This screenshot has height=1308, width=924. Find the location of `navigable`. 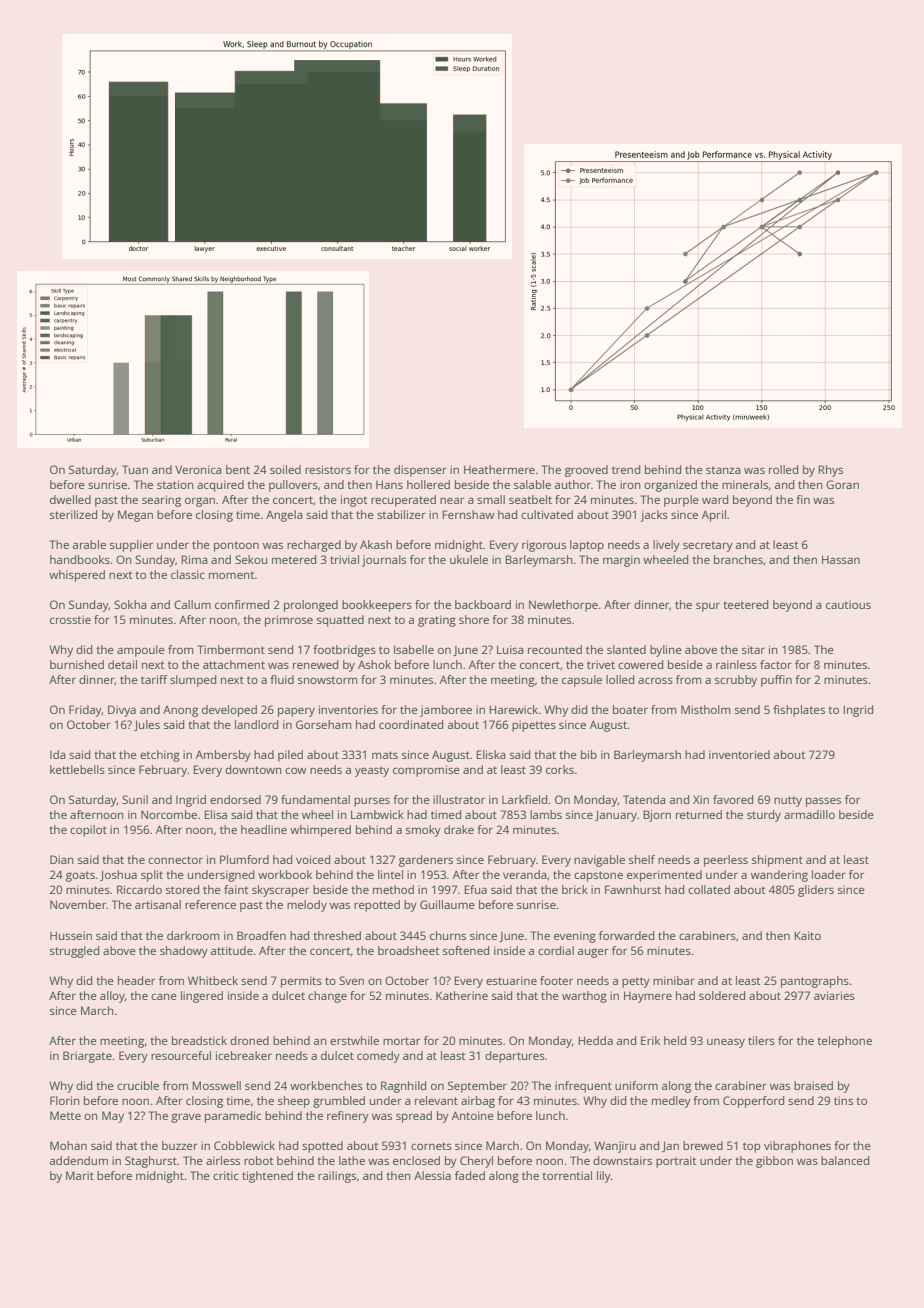

navigable is located at coordinates (599, 861).
